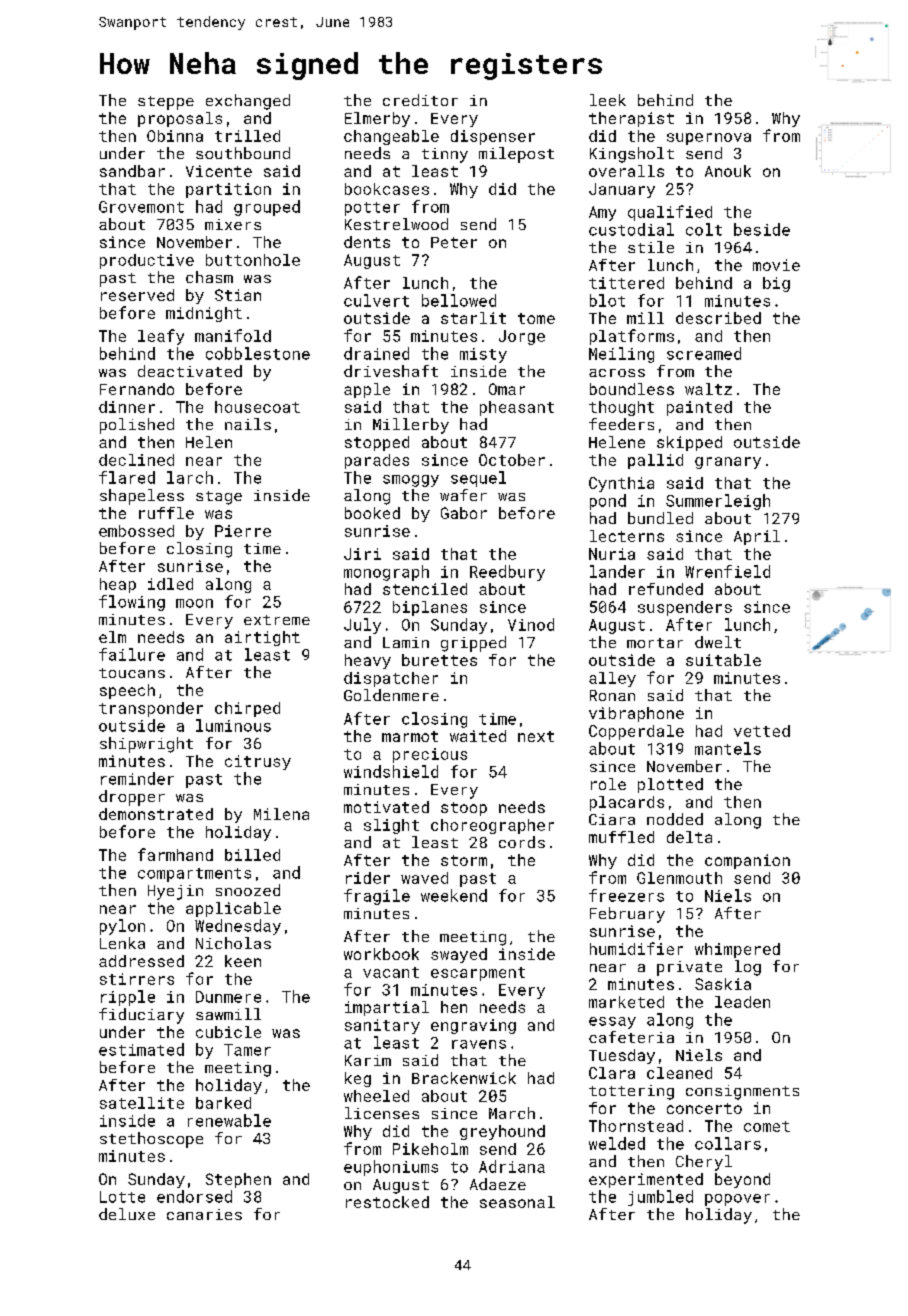 The image size is (908, 1316). I want to click on exchanged, so click(248, 102).
